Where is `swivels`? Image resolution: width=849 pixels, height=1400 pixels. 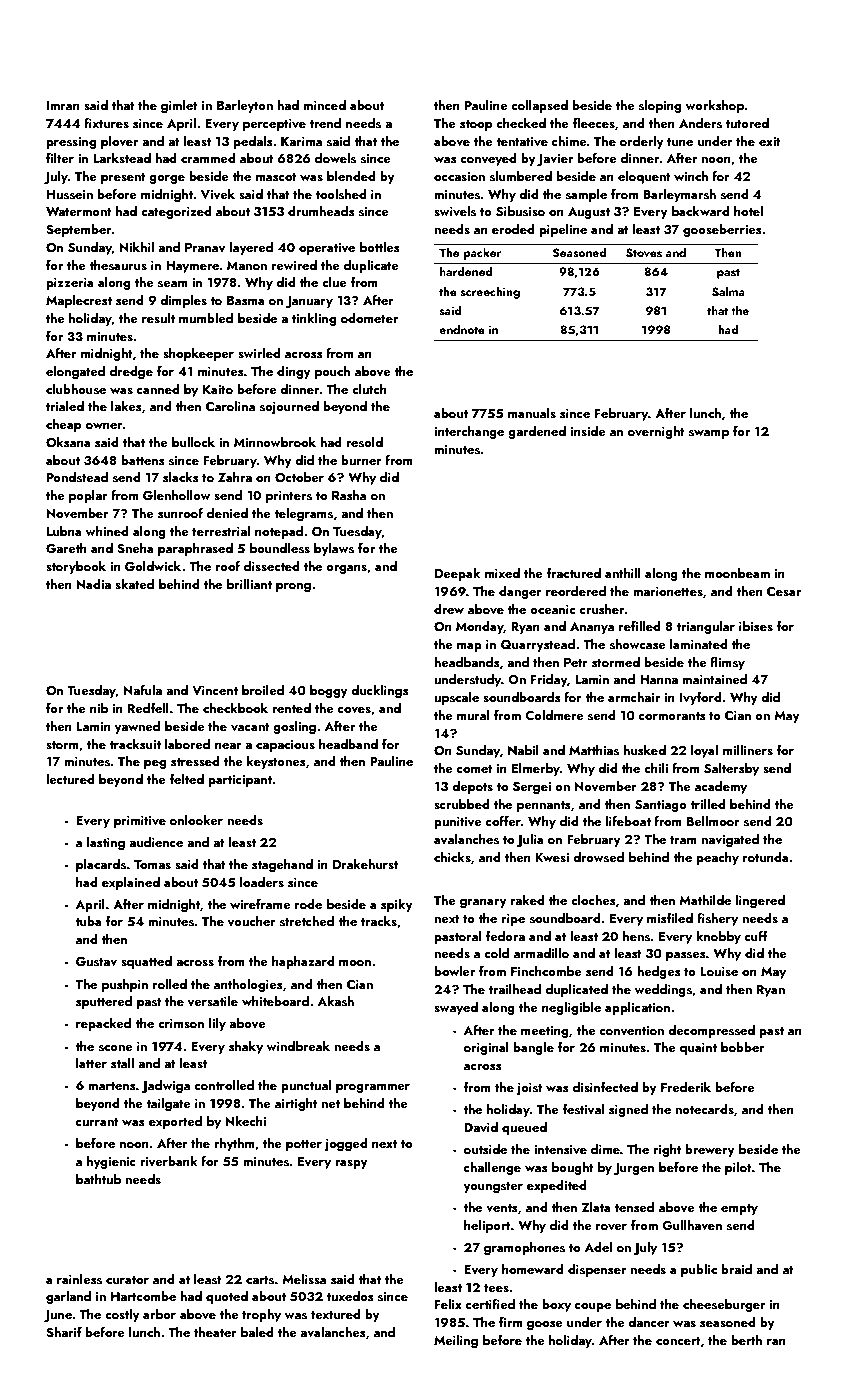
swivels is located at coordinates (455, 211).
